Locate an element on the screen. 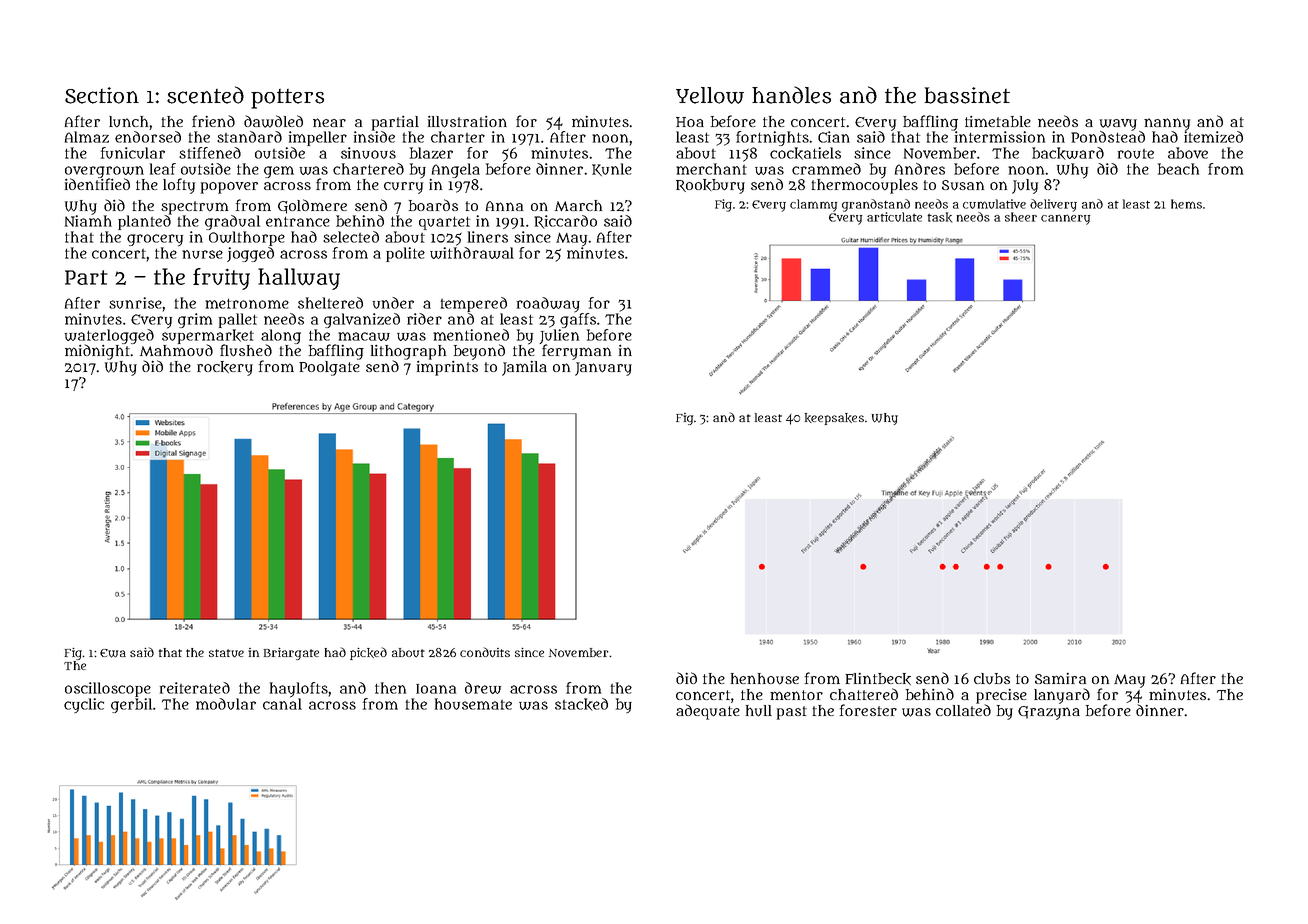 Image resolution: width=1308 pixels, height=924 pixels. backward is located at coordinates (1068, 153).
